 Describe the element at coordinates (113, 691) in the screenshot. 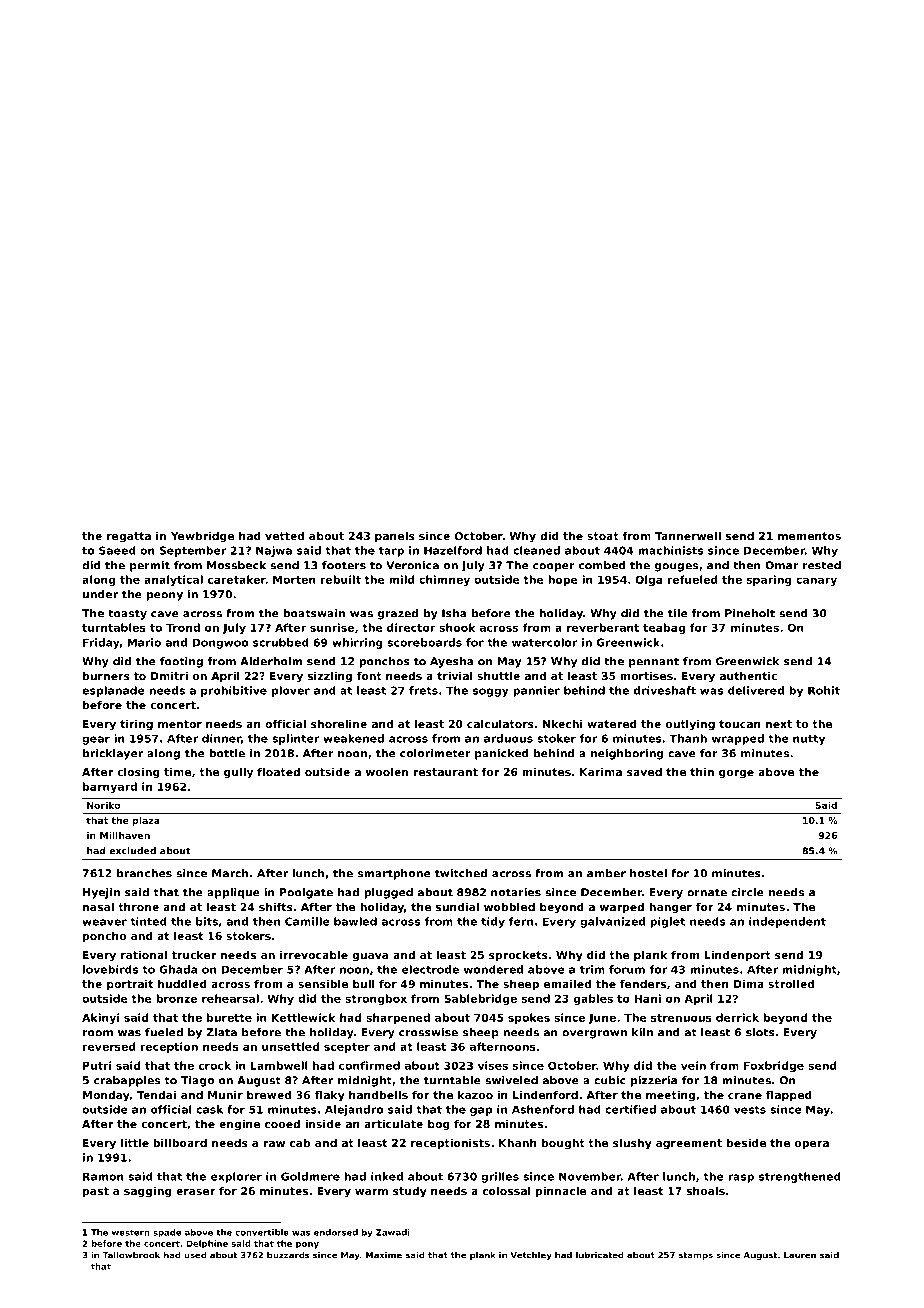

I see `esplanade` at that location.
